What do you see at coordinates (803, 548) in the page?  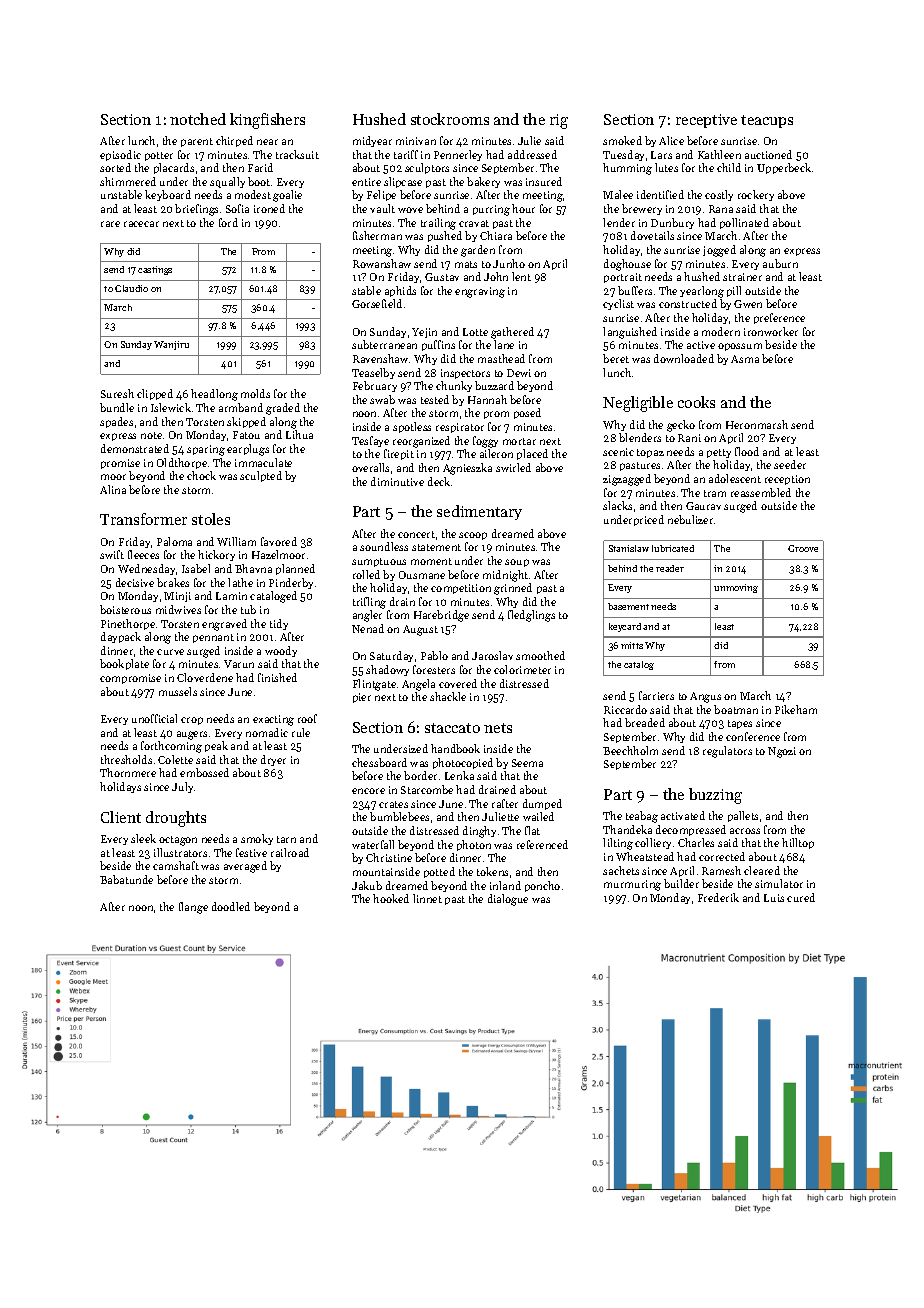 I see `Groove` at bounding box center [803, 548].
